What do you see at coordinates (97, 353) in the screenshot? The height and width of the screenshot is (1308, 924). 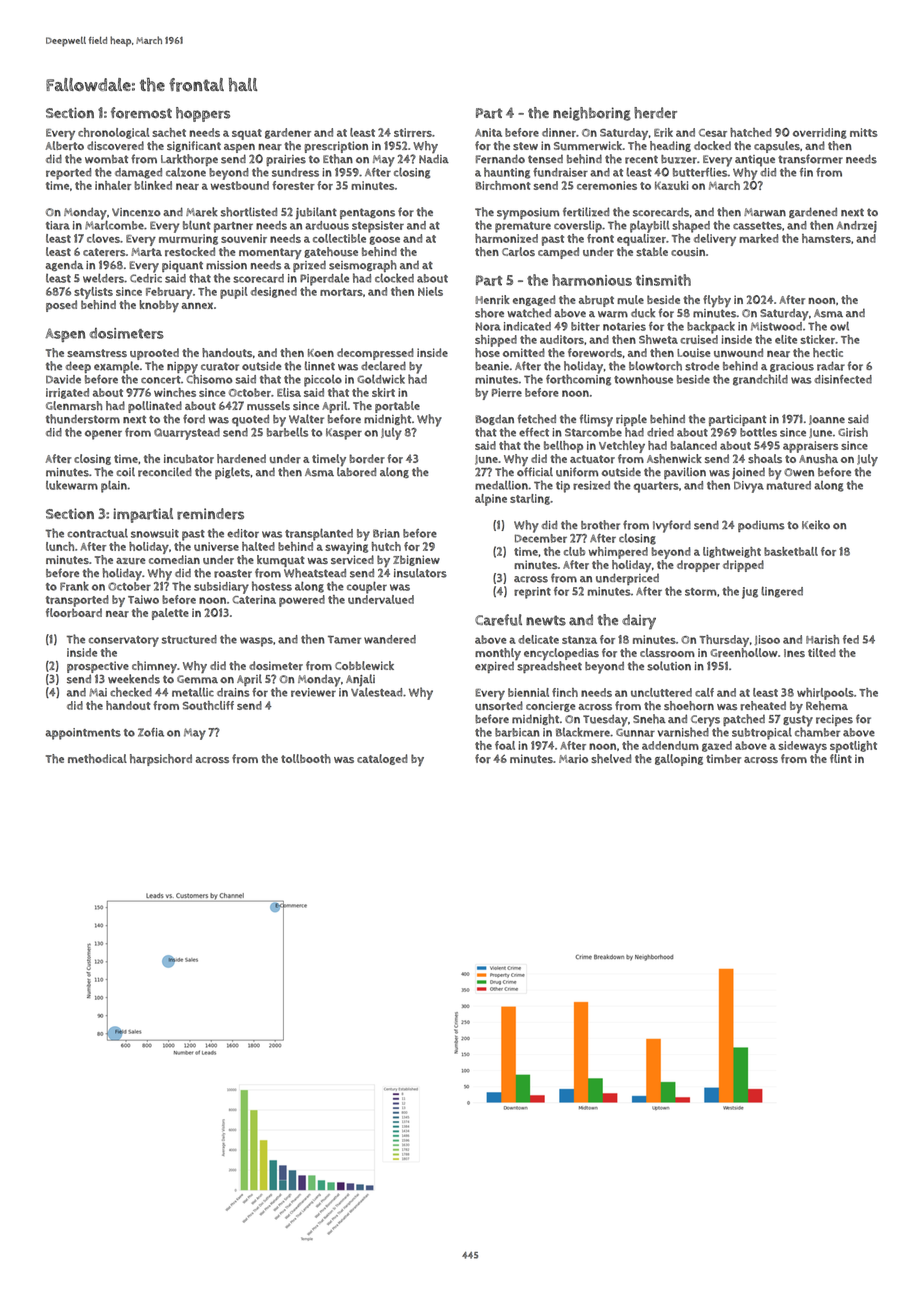 I see `seamstress` at bounding box center [97, 353].
